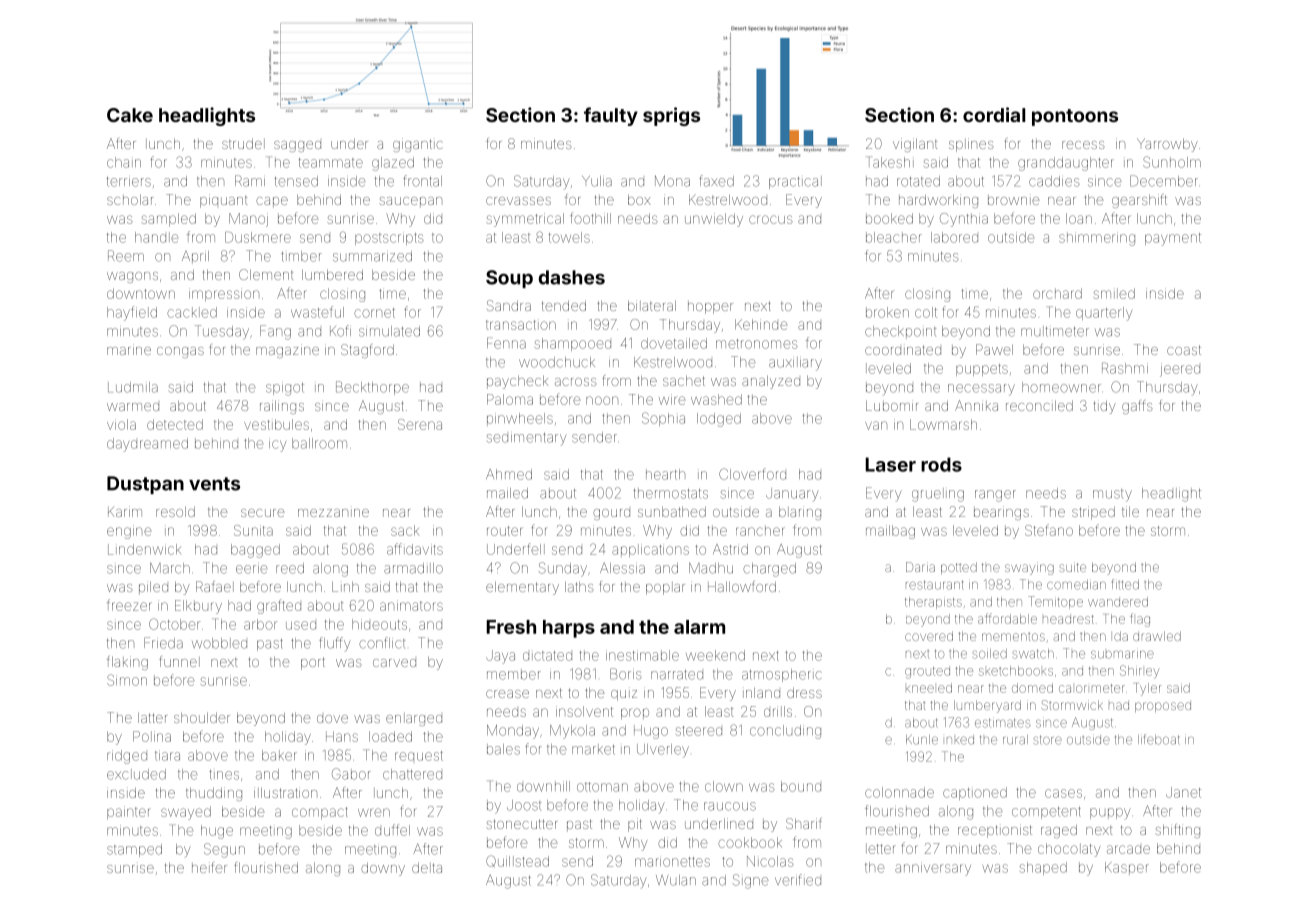 Image resolution: width=1308 pixels, height=924 pixels. What do you see at coordinates (414, 719) in the screenshot?
I see `enlarged` at bounding box center [414, 719].
